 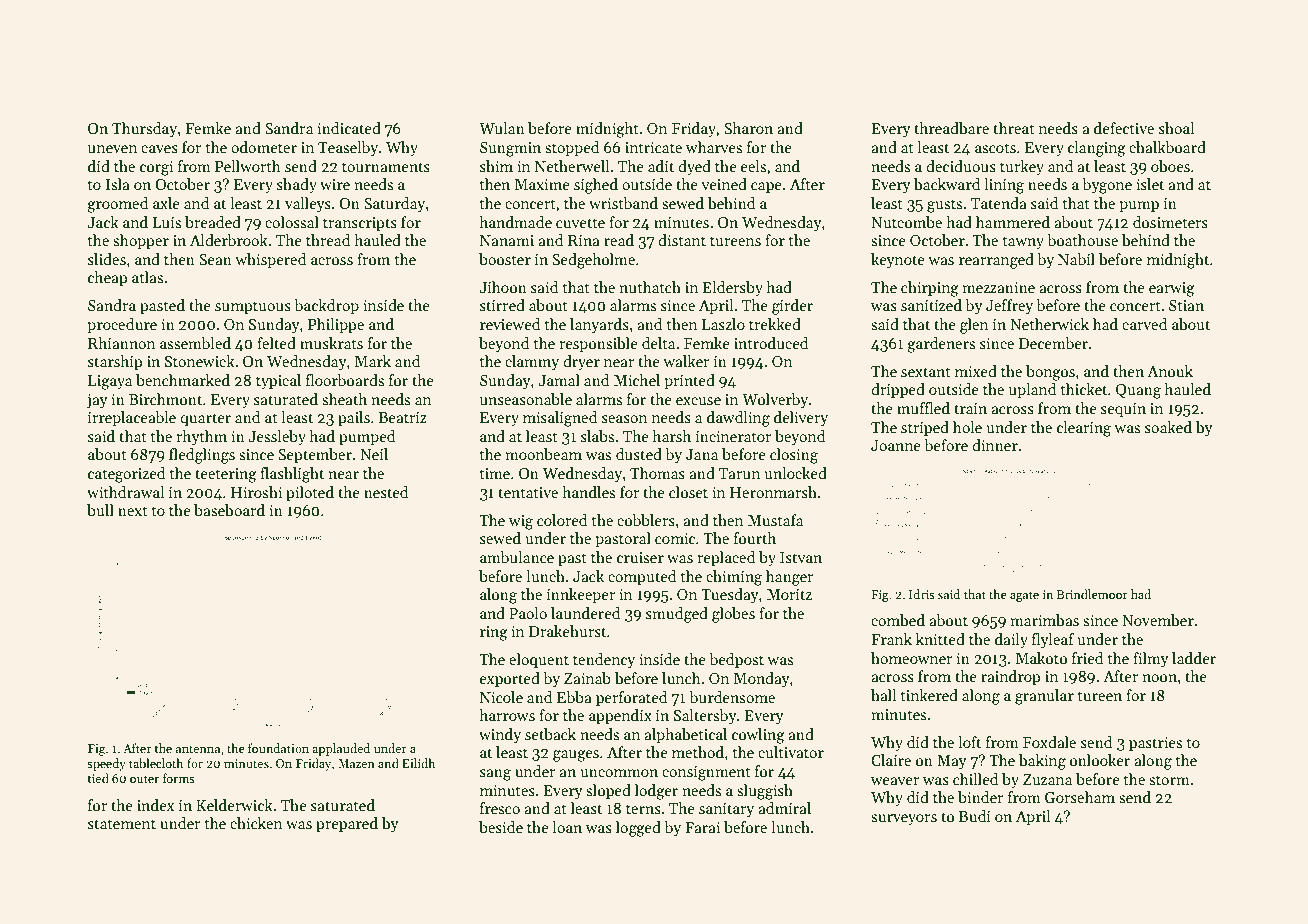 I want to click on bongos, so click(x=1050, y=373).
